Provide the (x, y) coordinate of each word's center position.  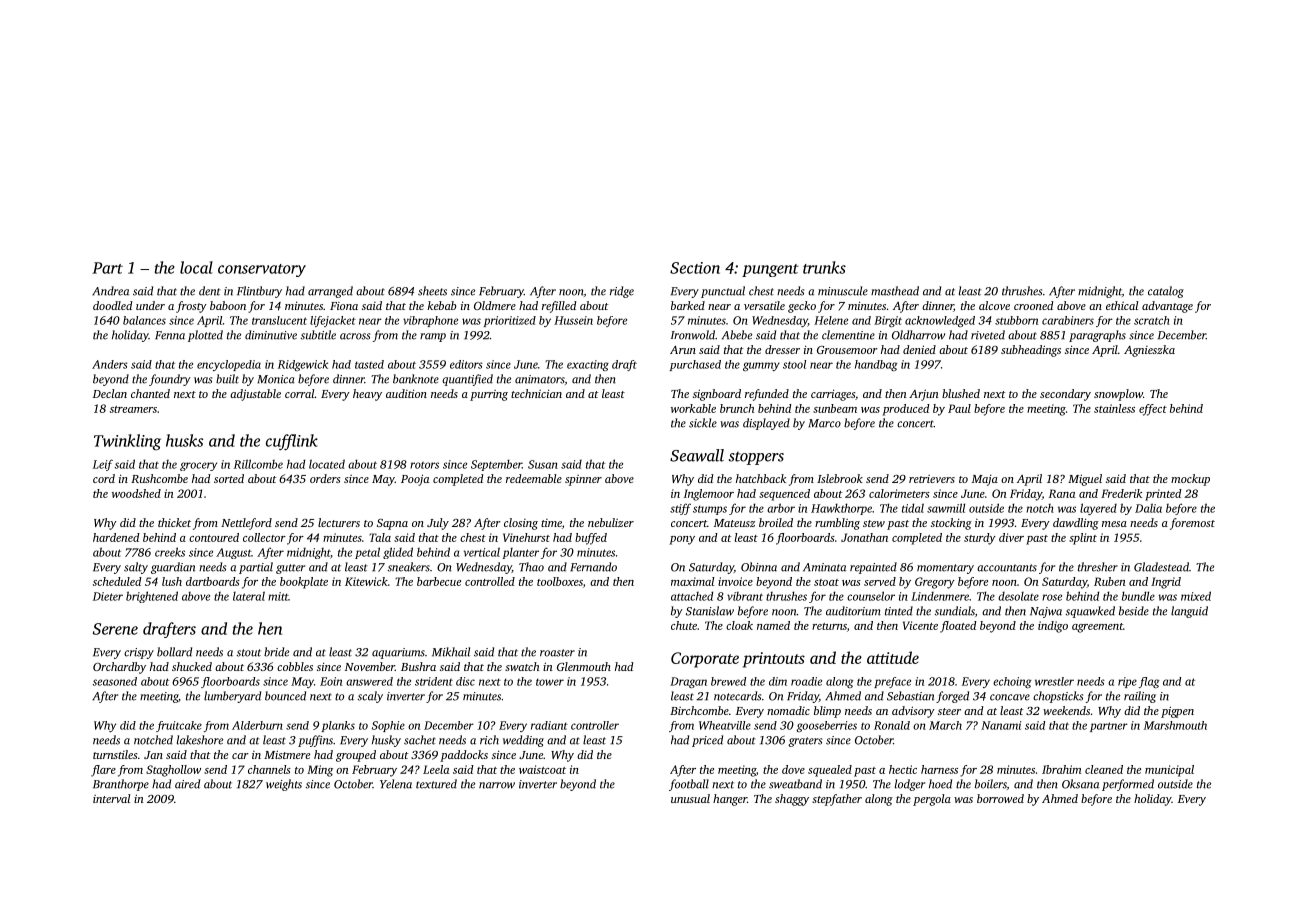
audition (406, 393)
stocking (951, 524)
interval (111, 798)
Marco (824, 423)
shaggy (792, 800)
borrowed (1000, 798)
